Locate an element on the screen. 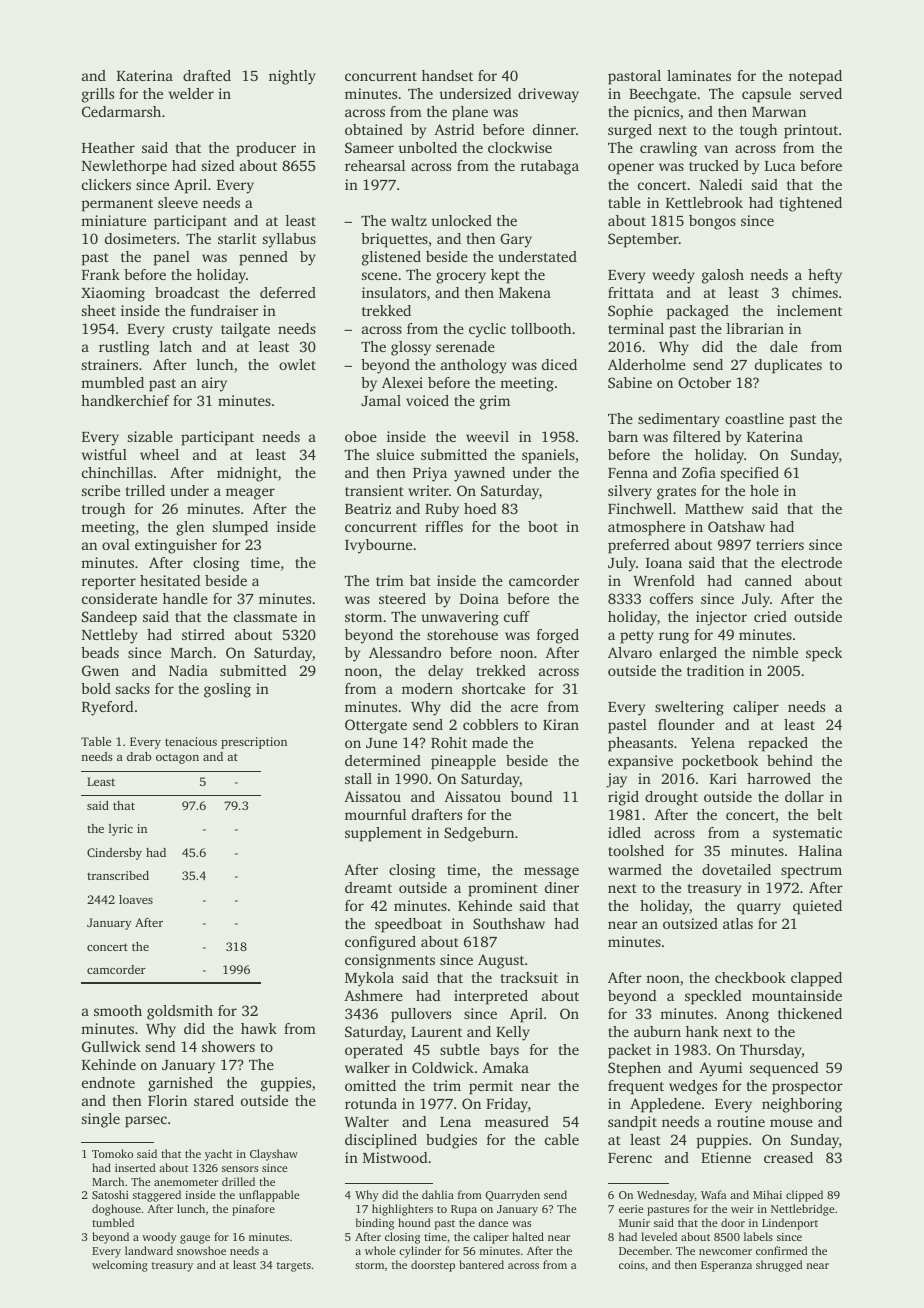  rung is located at coordinates (674, 638).
